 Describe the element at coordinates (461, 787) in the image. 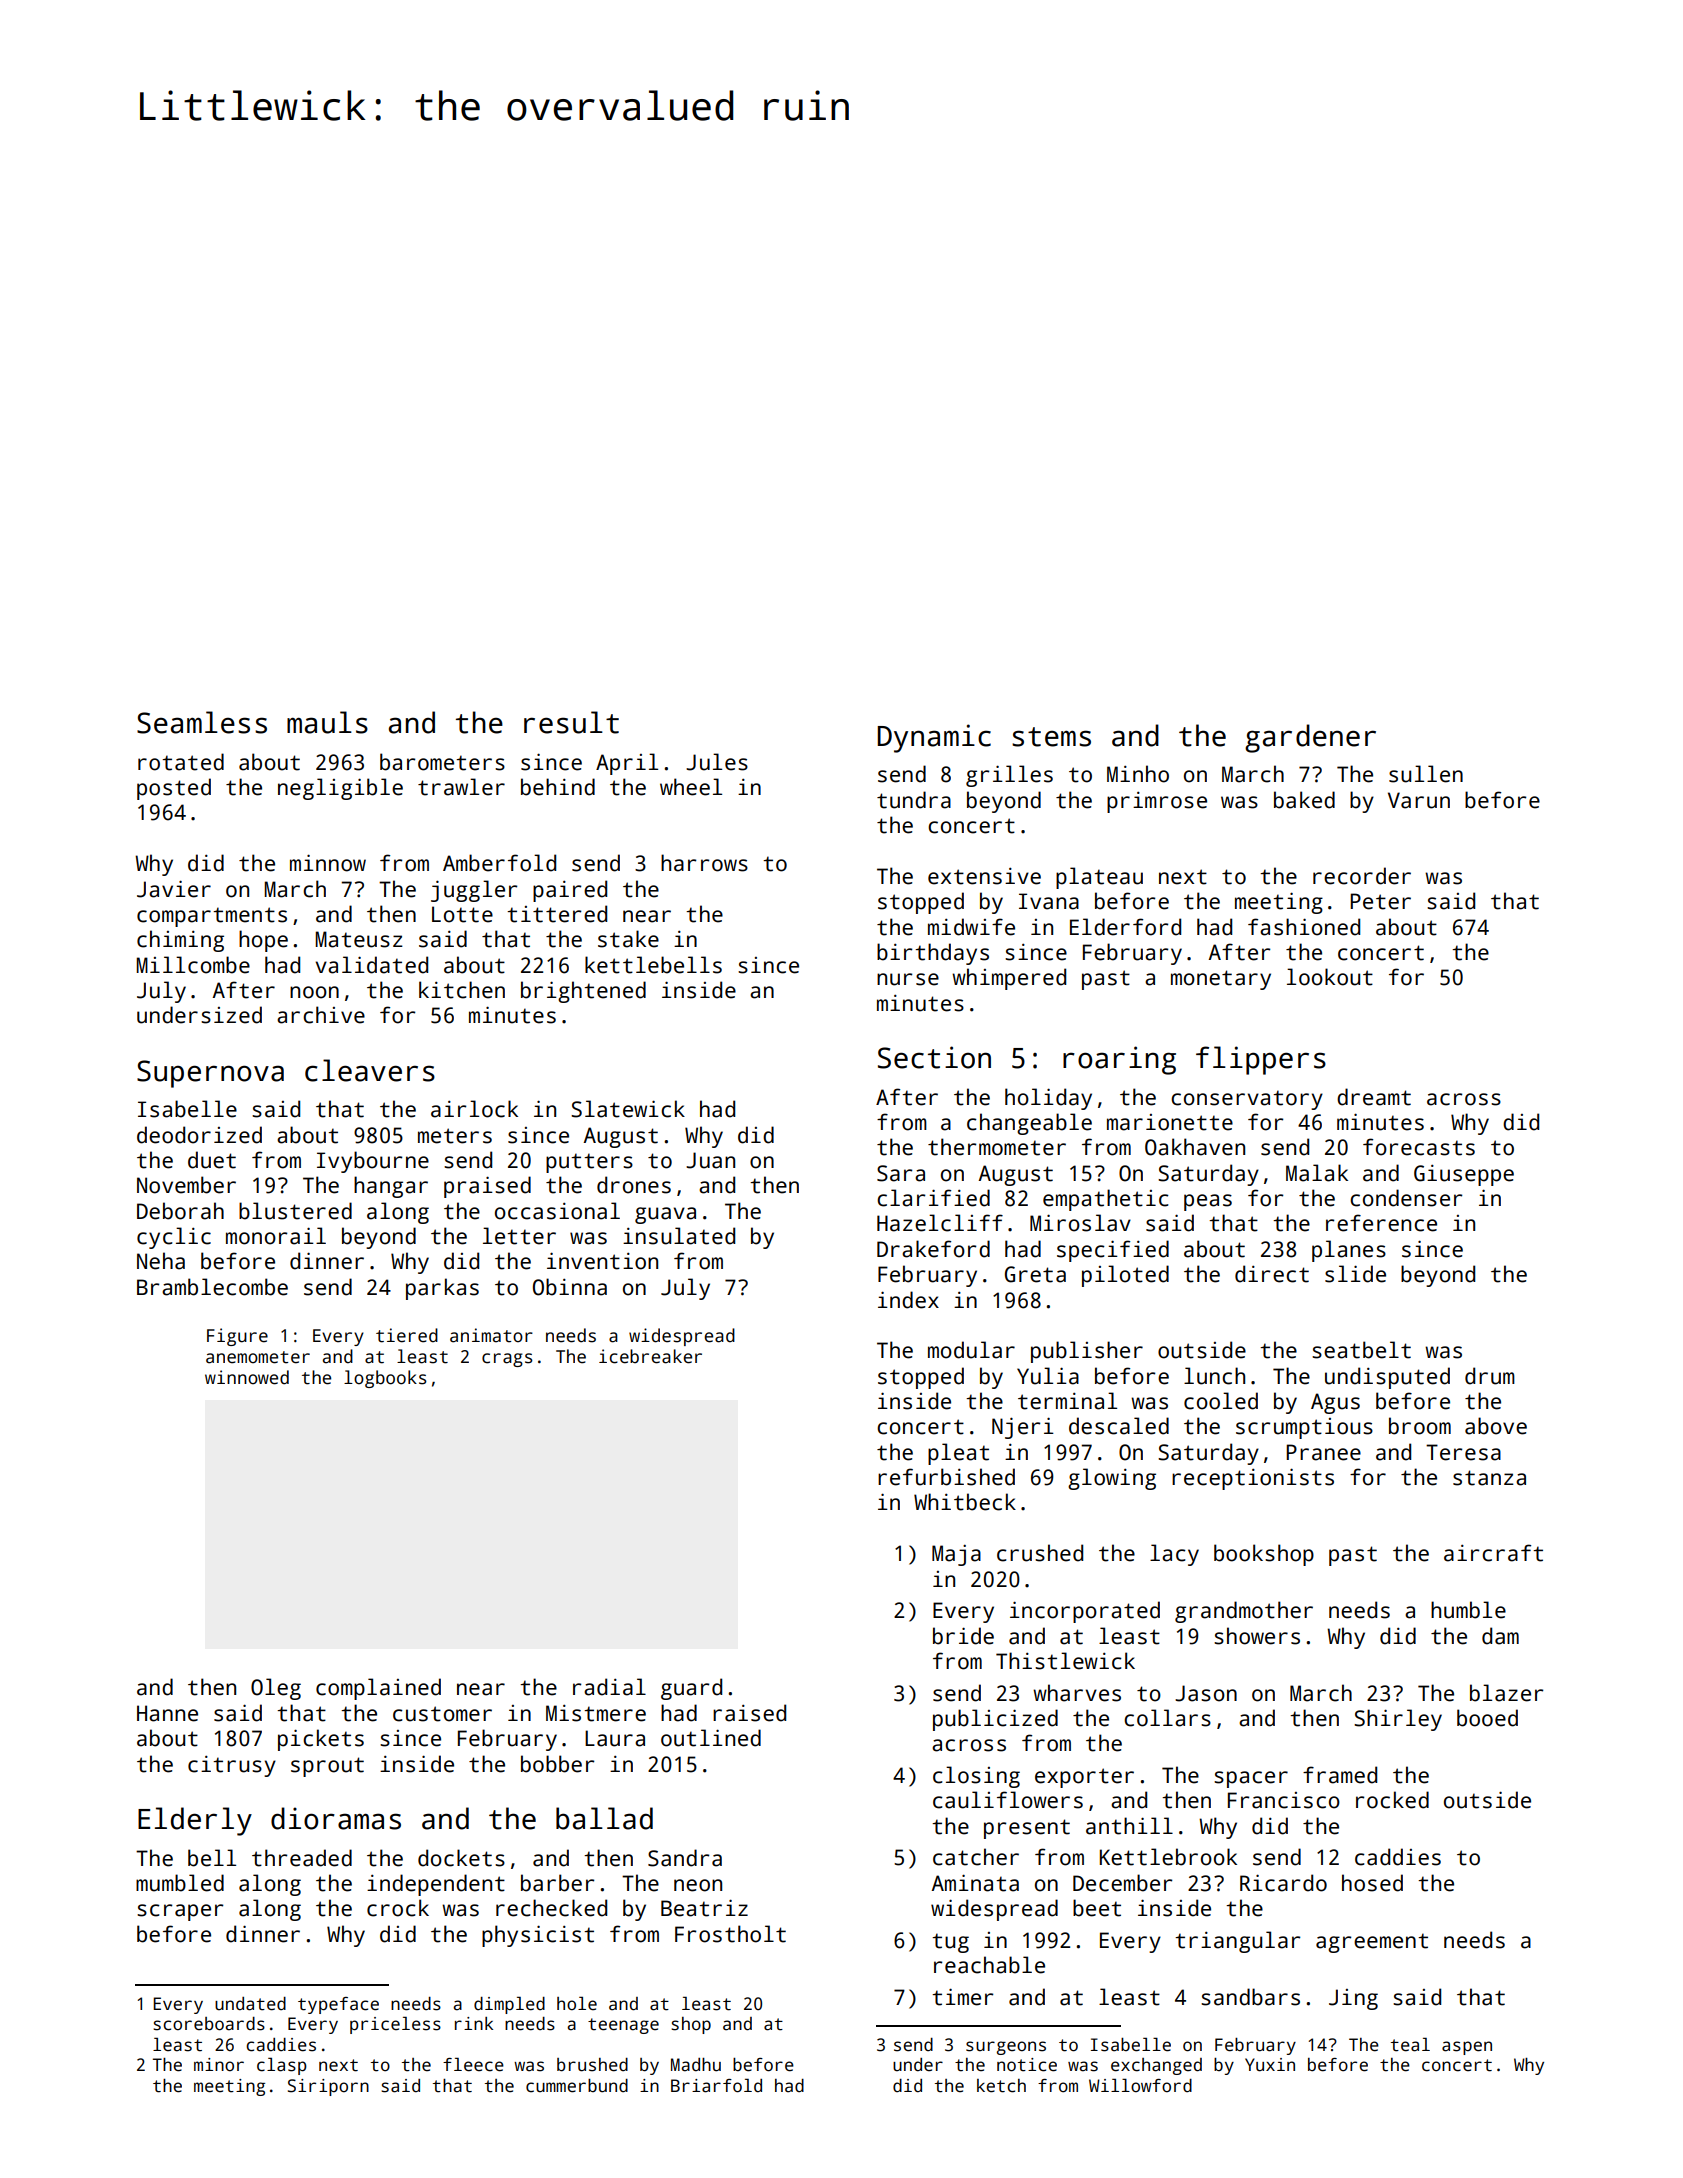

I see `trawler` at that location.
